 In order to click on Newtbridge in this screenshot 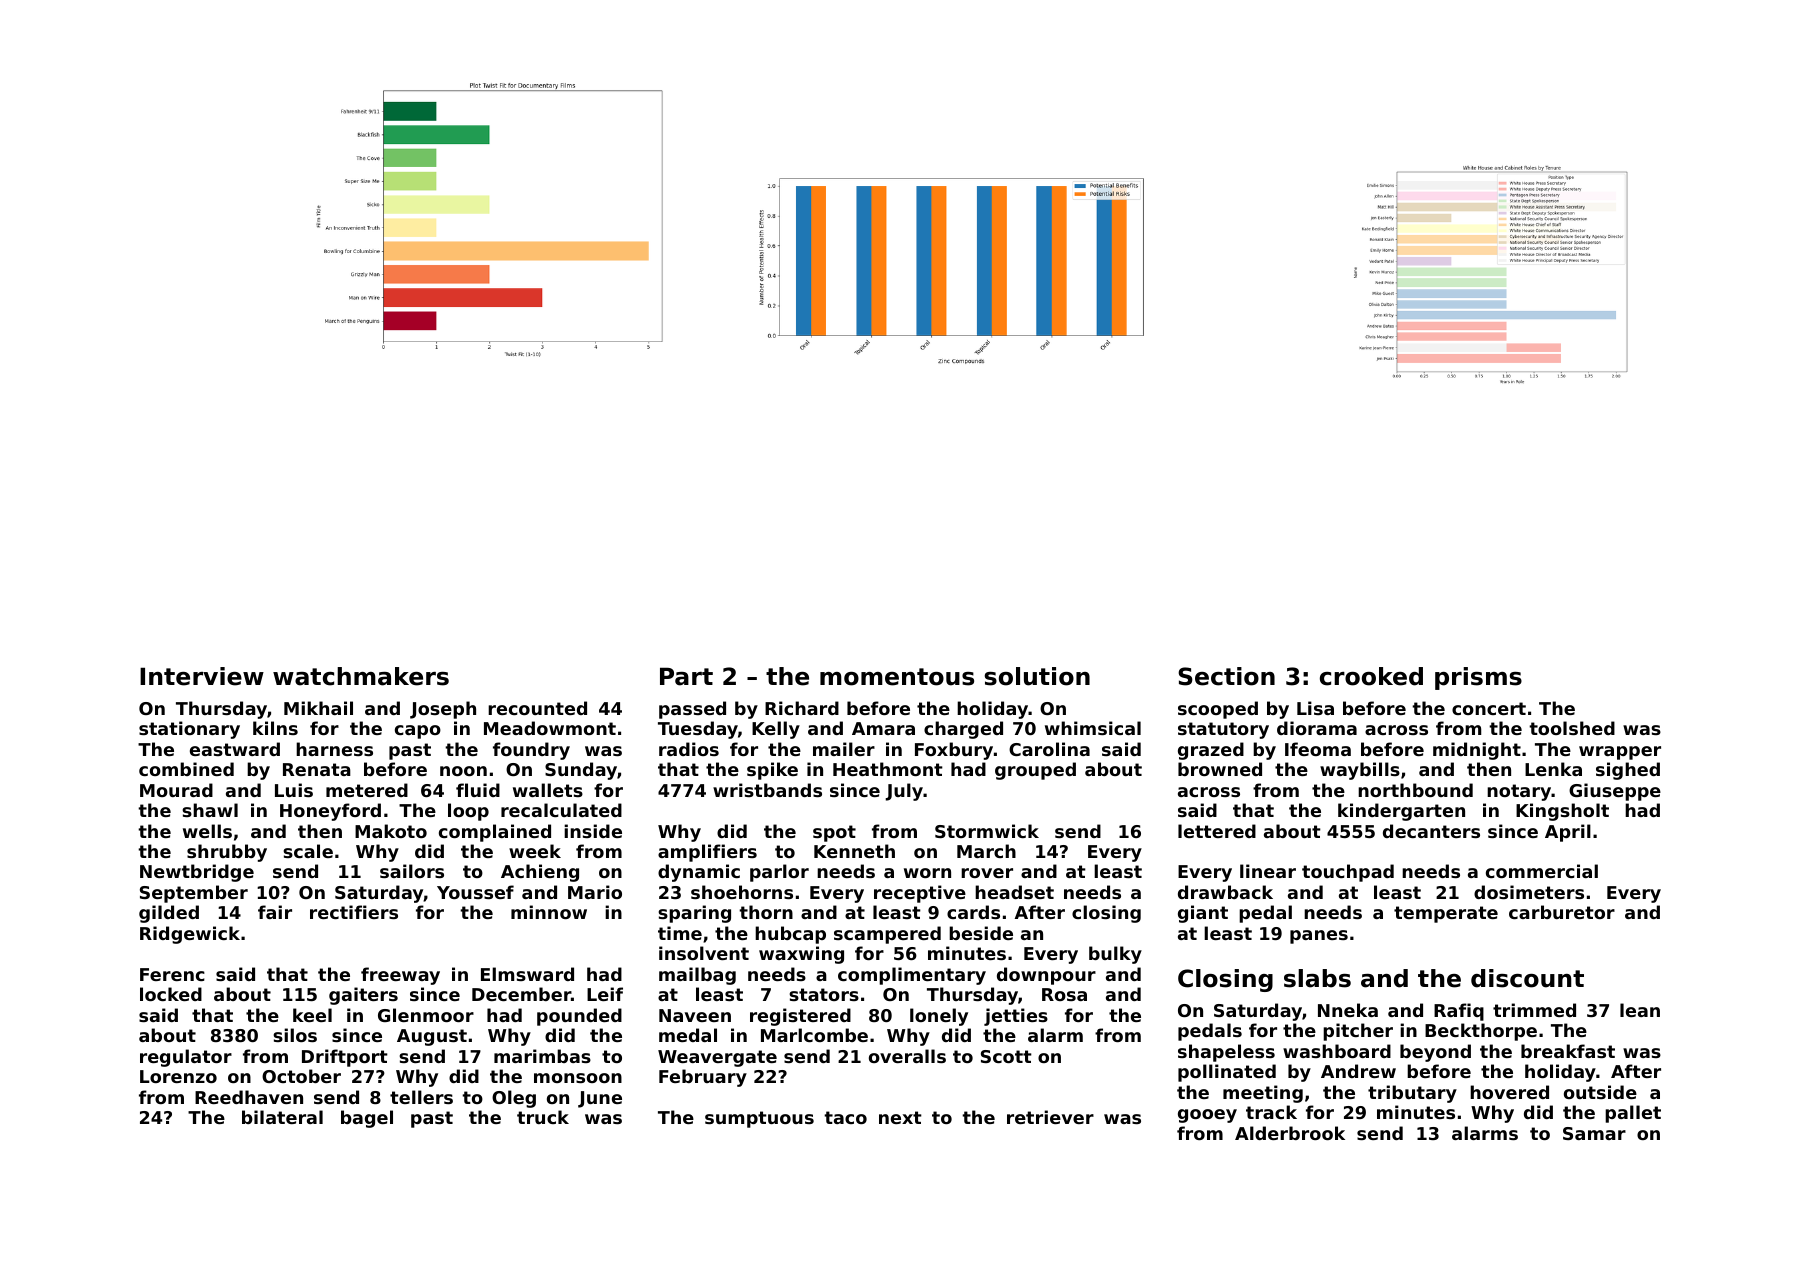, I will do `click(197, 873)`.
